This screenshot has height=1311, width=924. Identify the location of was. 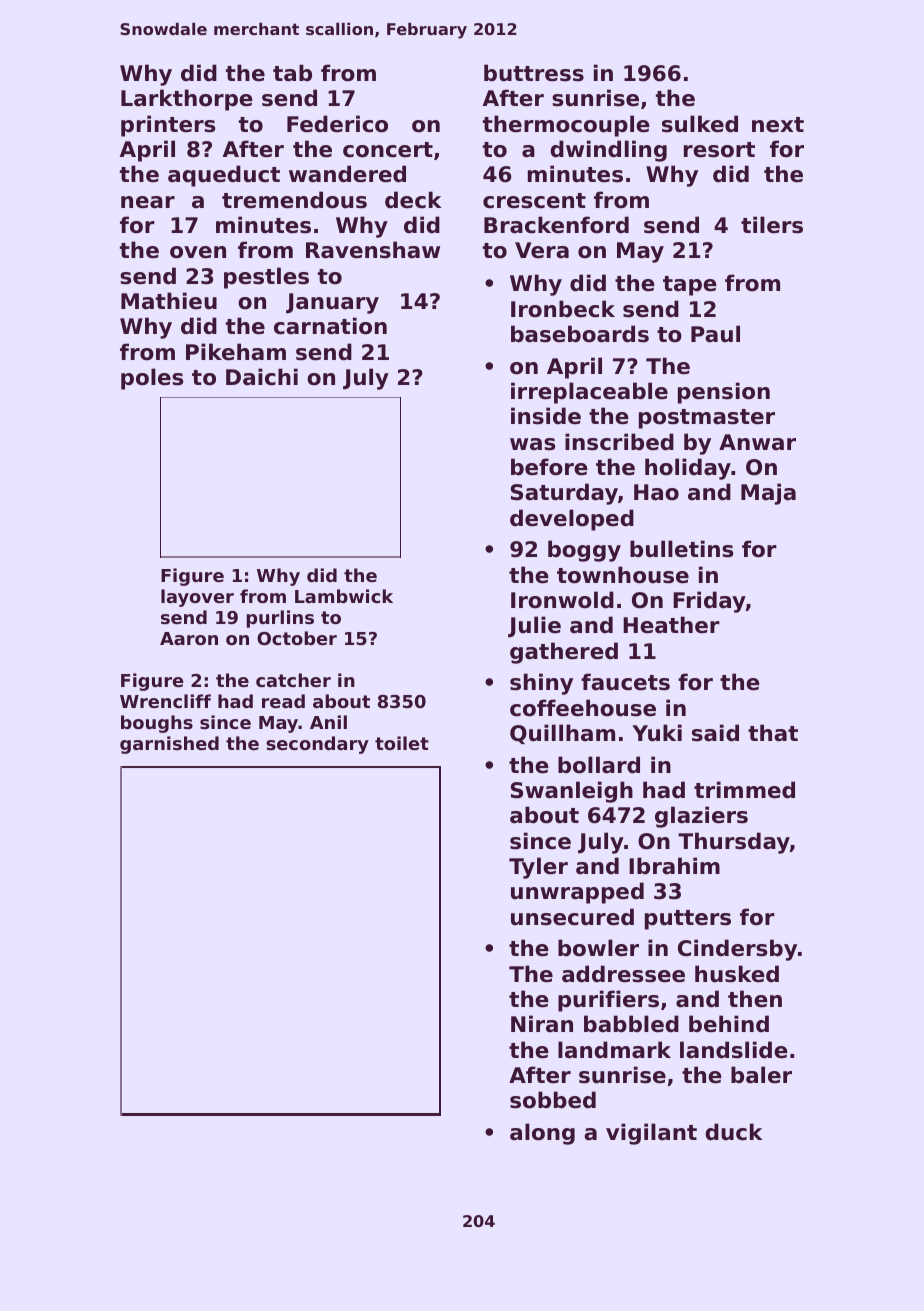
(532, 444).
